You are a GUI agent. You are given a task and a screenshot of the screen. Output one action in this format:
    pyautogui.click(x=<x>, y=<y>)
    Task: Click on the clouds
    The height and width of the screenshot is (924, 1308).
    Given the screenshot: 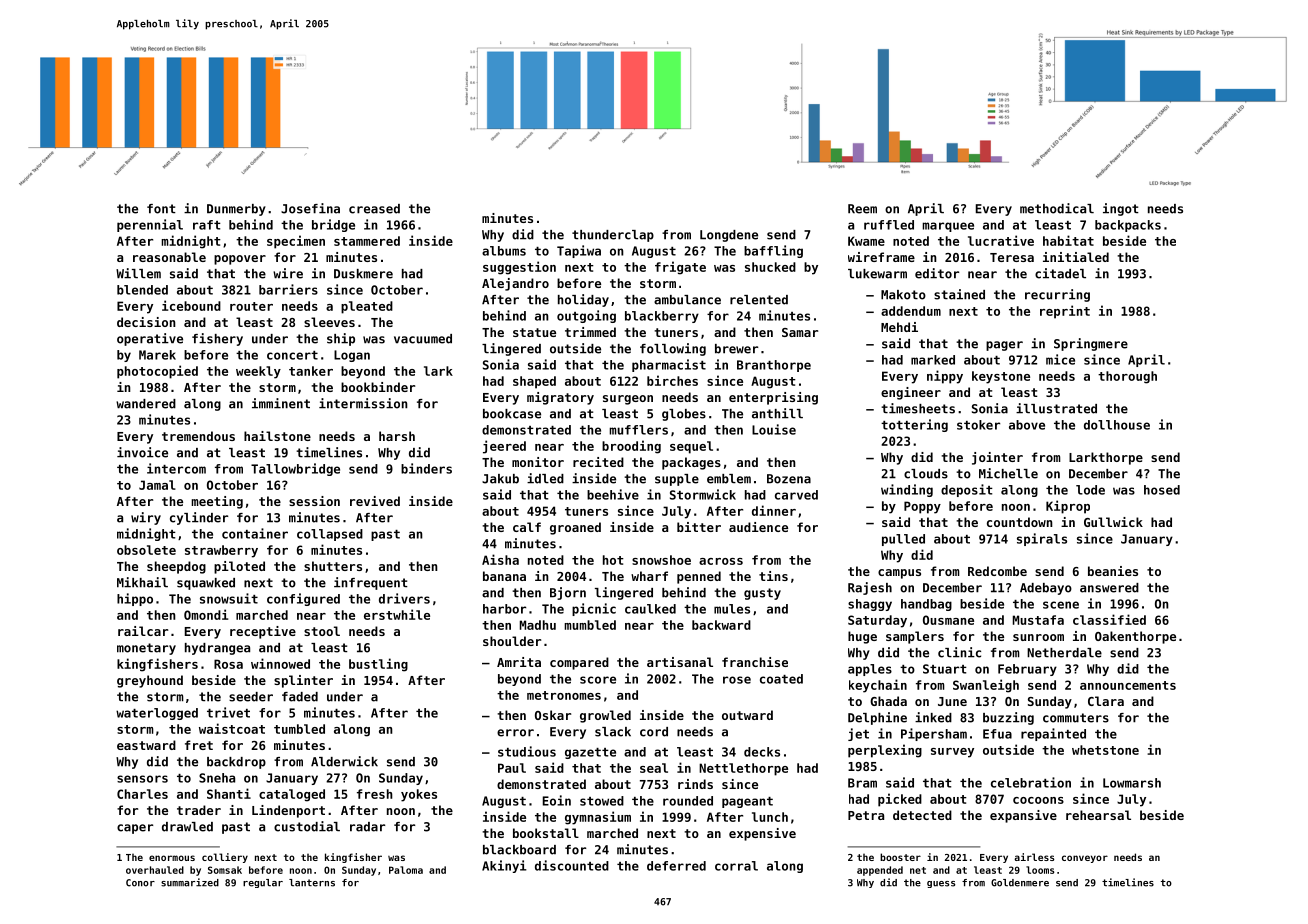 What is the action you would take?
    pyautogui.click(x=926, y=474)
